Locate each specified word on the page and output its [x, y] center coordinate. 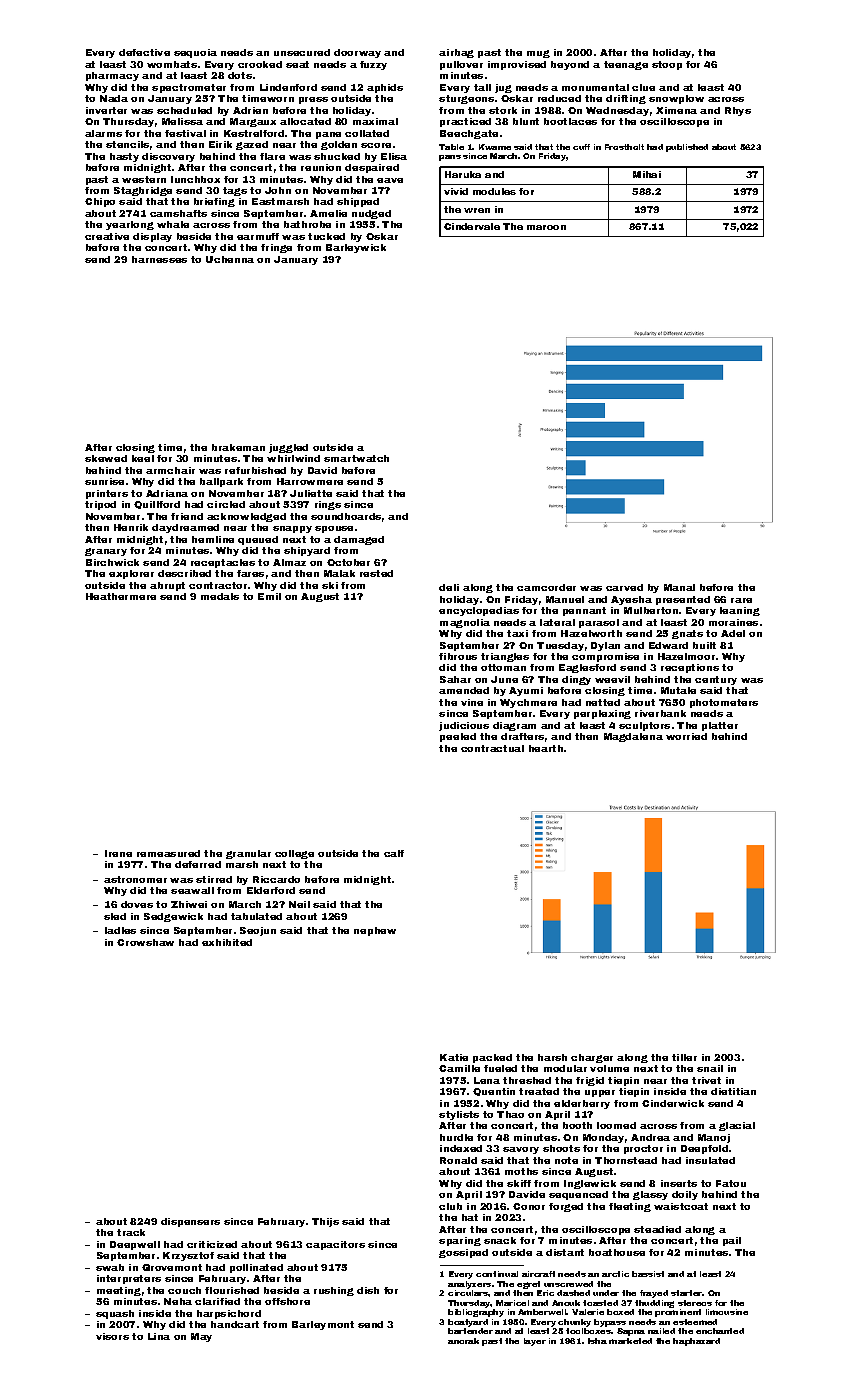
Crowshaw [145, 942]
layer [535, 1342]
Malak [339, 573]
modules [494, 191]
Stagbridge [143, 191]
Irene [118, 853]
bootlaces [570, 121]
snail [710, 1068]
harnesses [159, 259]
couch [184, 1290]
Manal [679, 587]
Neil [299, 904]
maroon [546, 227]
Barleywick [356, 248]
